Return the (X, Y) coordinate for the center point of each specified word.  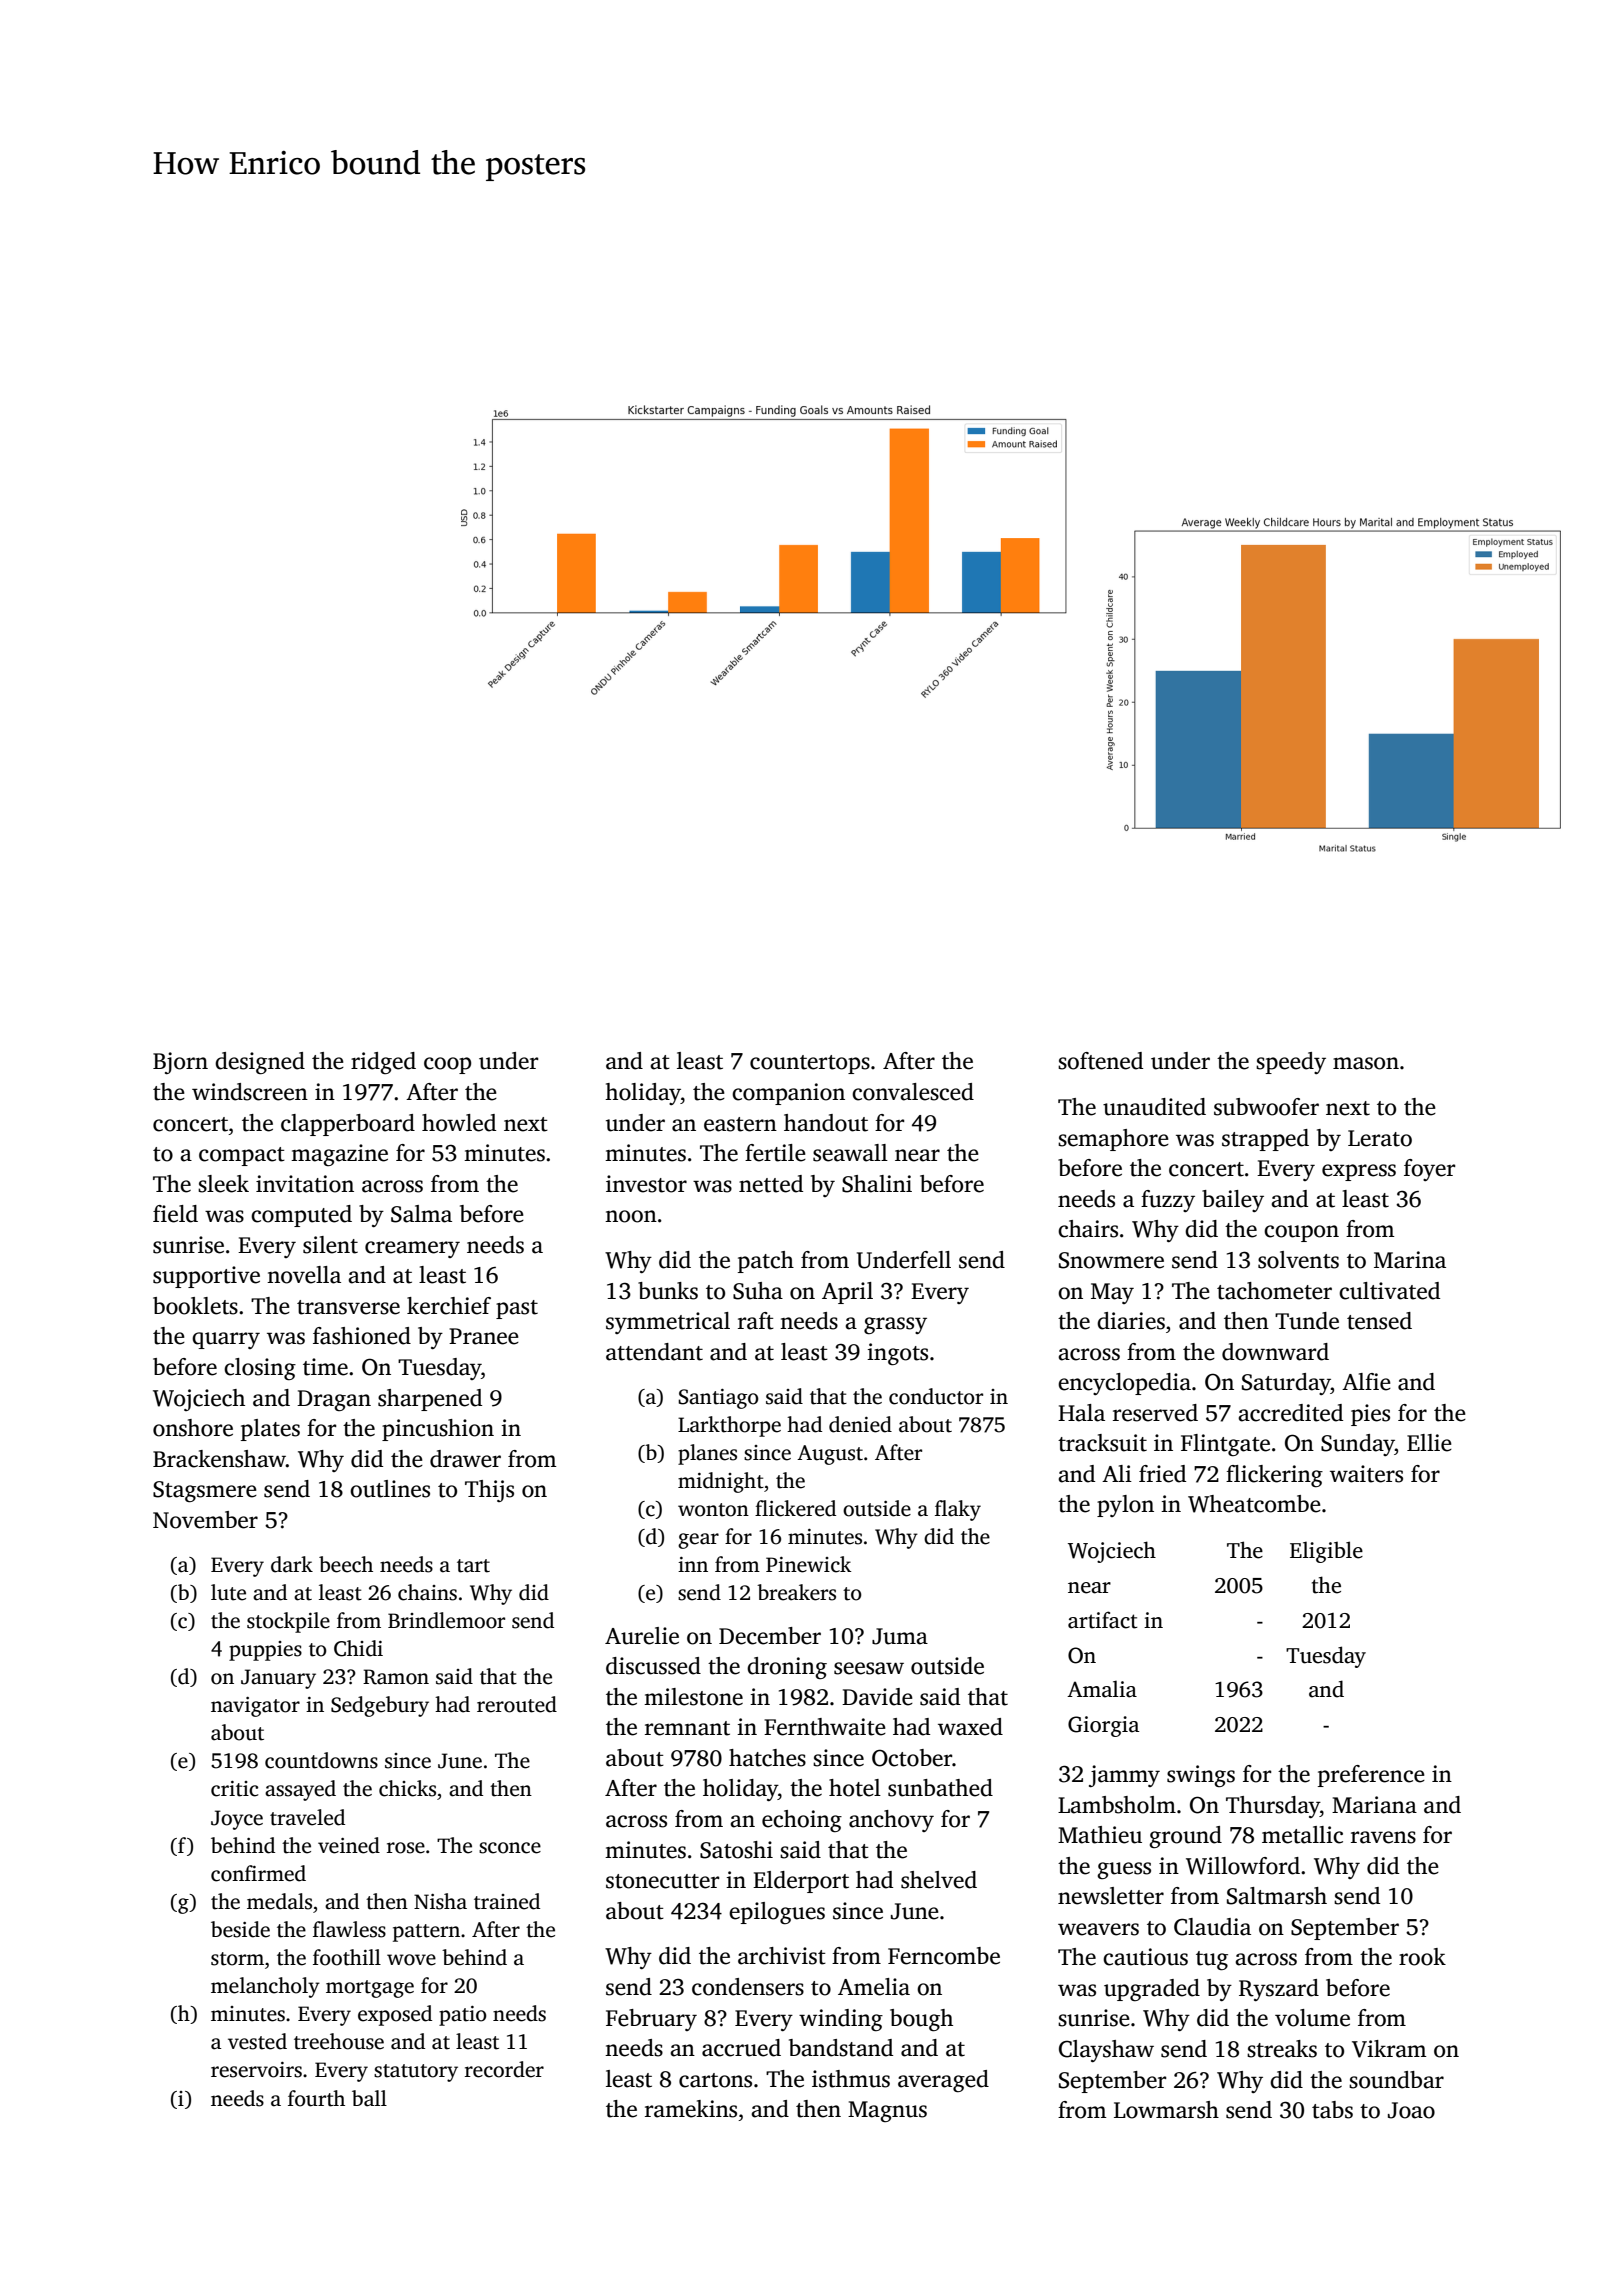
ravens (1383, 1837)
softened (1100, 1061)
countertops (810, 1064)
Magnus (887, 2111)
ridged (383, 1063)
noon (631, 1216)
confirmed (258, 1873)
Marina (1410, 1260)
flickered (795, 1508)
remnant (687, 1728)
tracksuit (1102, 1443)
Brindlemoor (446, 1620)
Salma (421, 1214)
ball (369, 2098)
